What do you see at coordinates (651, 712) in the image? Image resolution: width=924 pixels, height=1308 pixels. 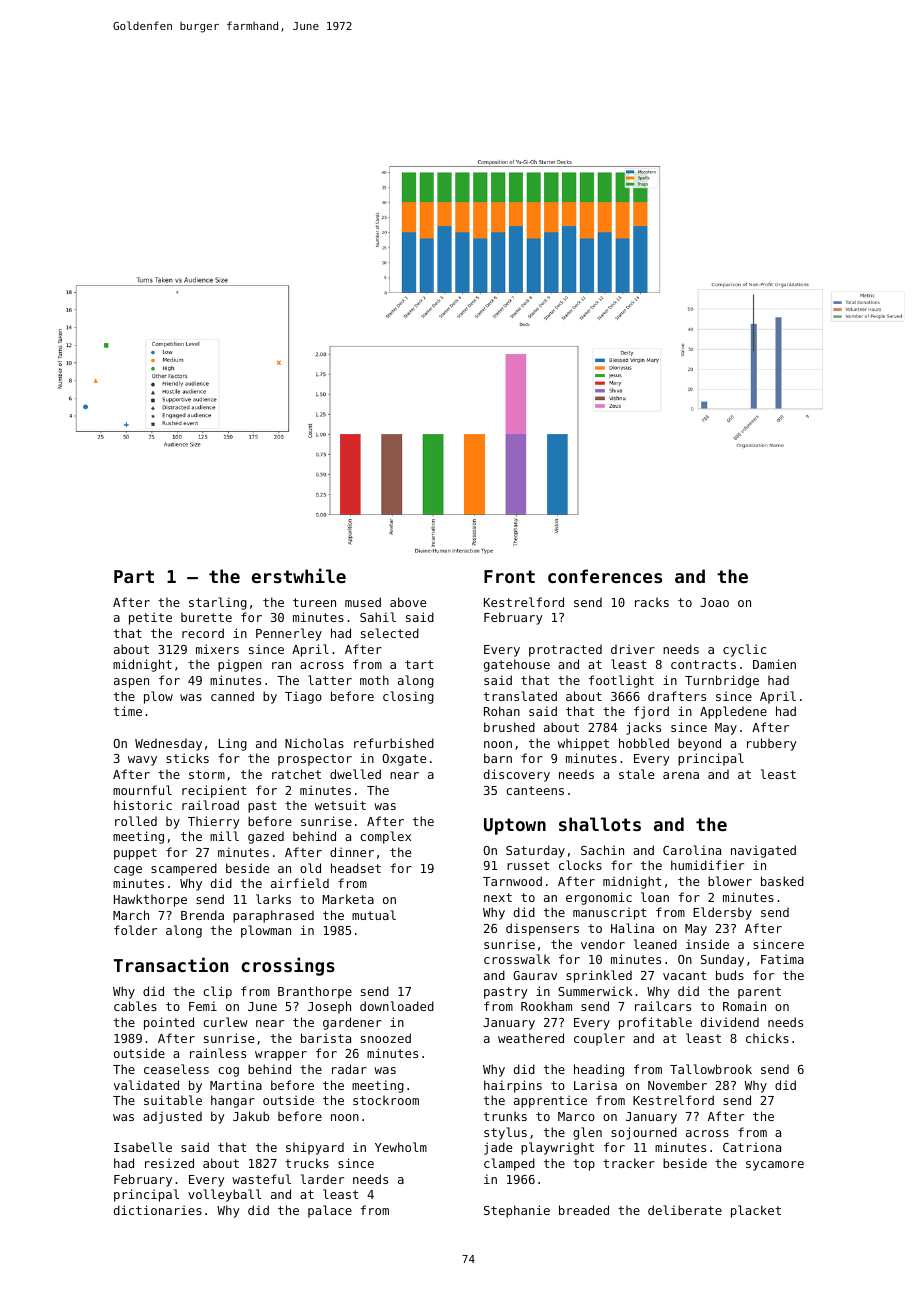 I see `fjord` at bounding box center [651, 712].
